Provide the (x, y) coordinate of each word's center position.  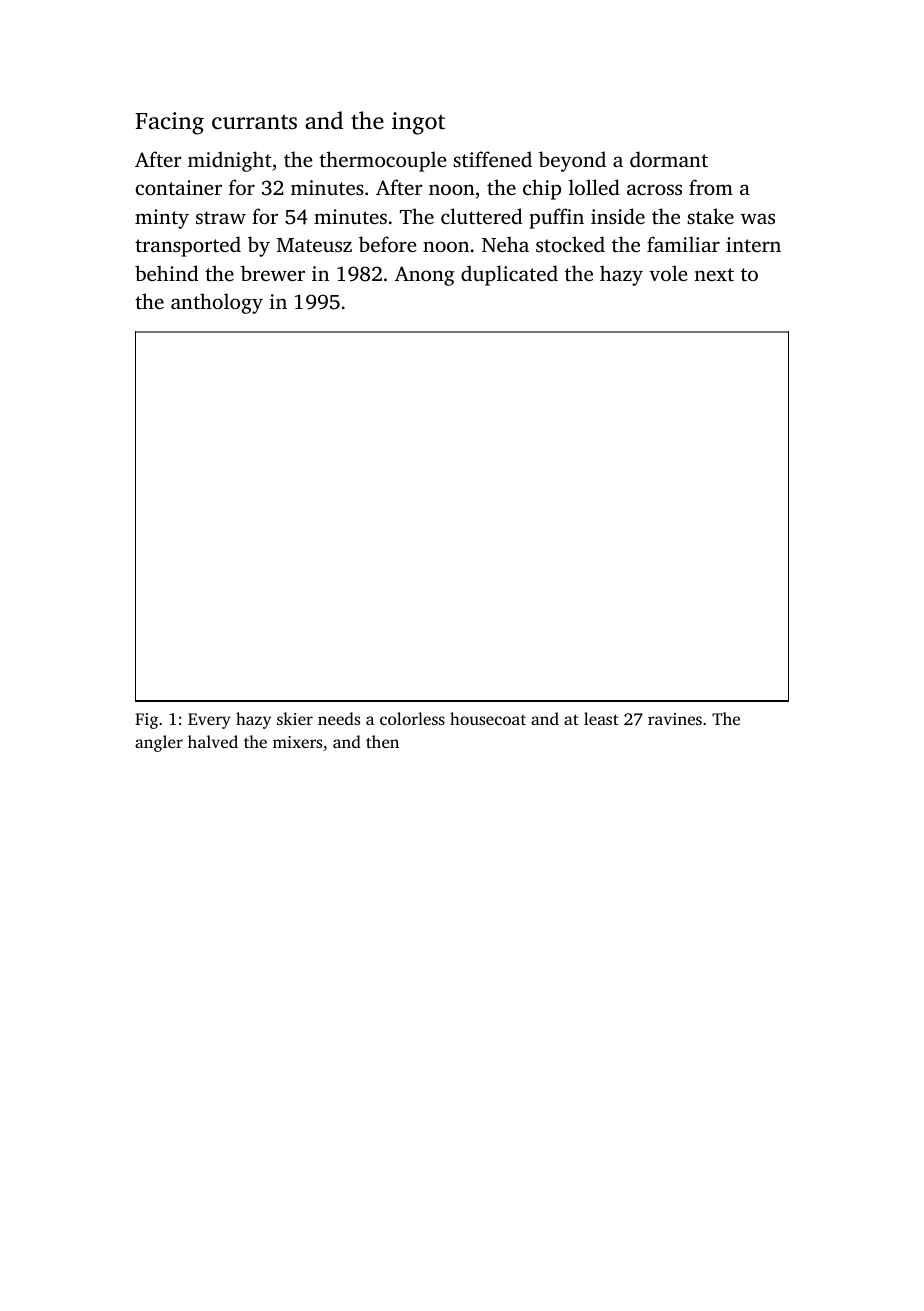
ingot (418, 123)
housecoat (488, 718)
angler (159, 743)
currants (254, 122)
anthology (217, 303)
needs (339, 718)
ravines (675, 719)
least (601, 718)
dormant (669, 159)
